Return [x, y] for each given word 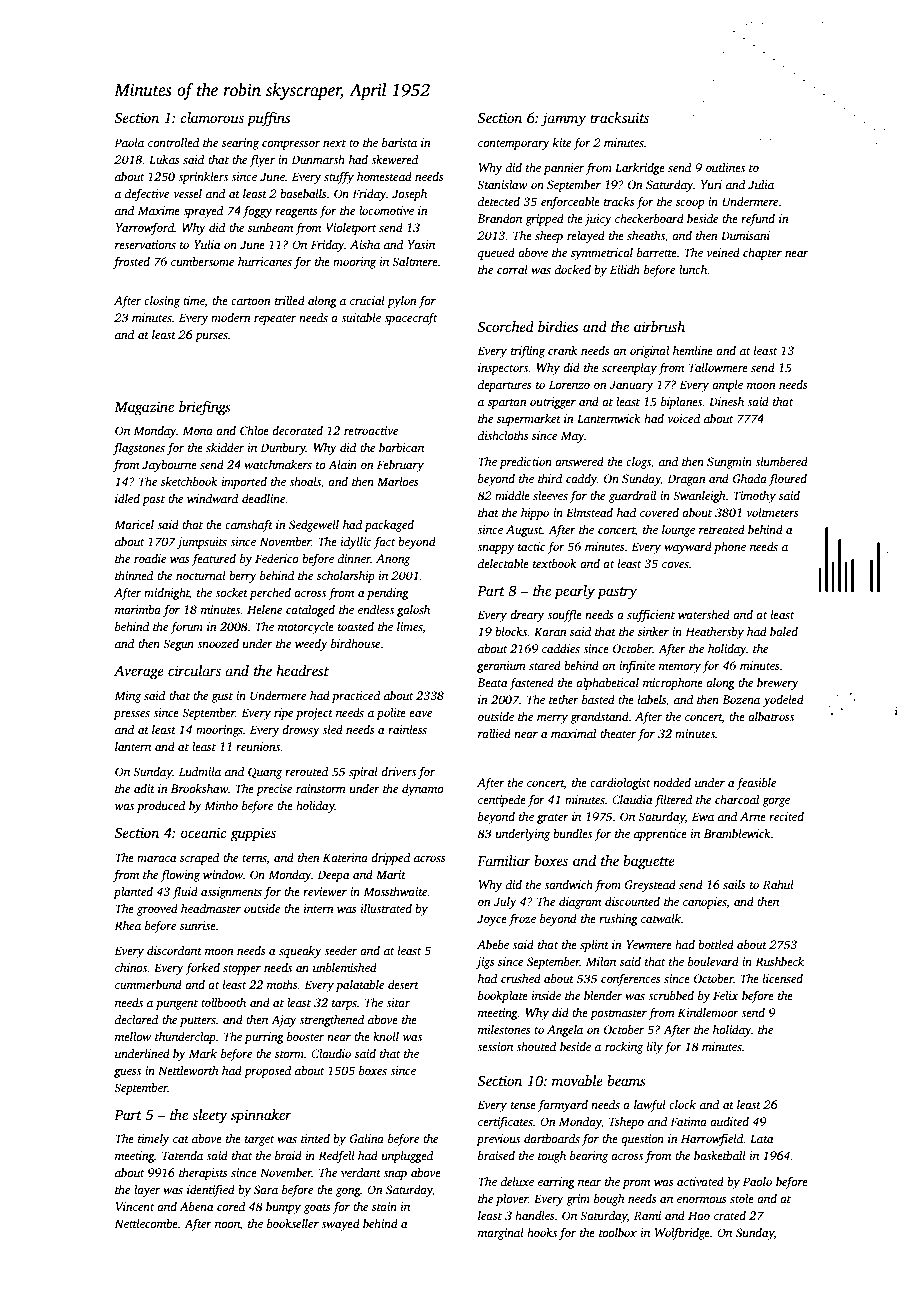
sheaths [646, 235]
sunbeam [270, 227]
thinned [134, 575]
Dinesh [726, 401]
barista [399, 142]
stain [384, 1206]
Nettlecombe [146, 1223]
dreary [527, 616]
